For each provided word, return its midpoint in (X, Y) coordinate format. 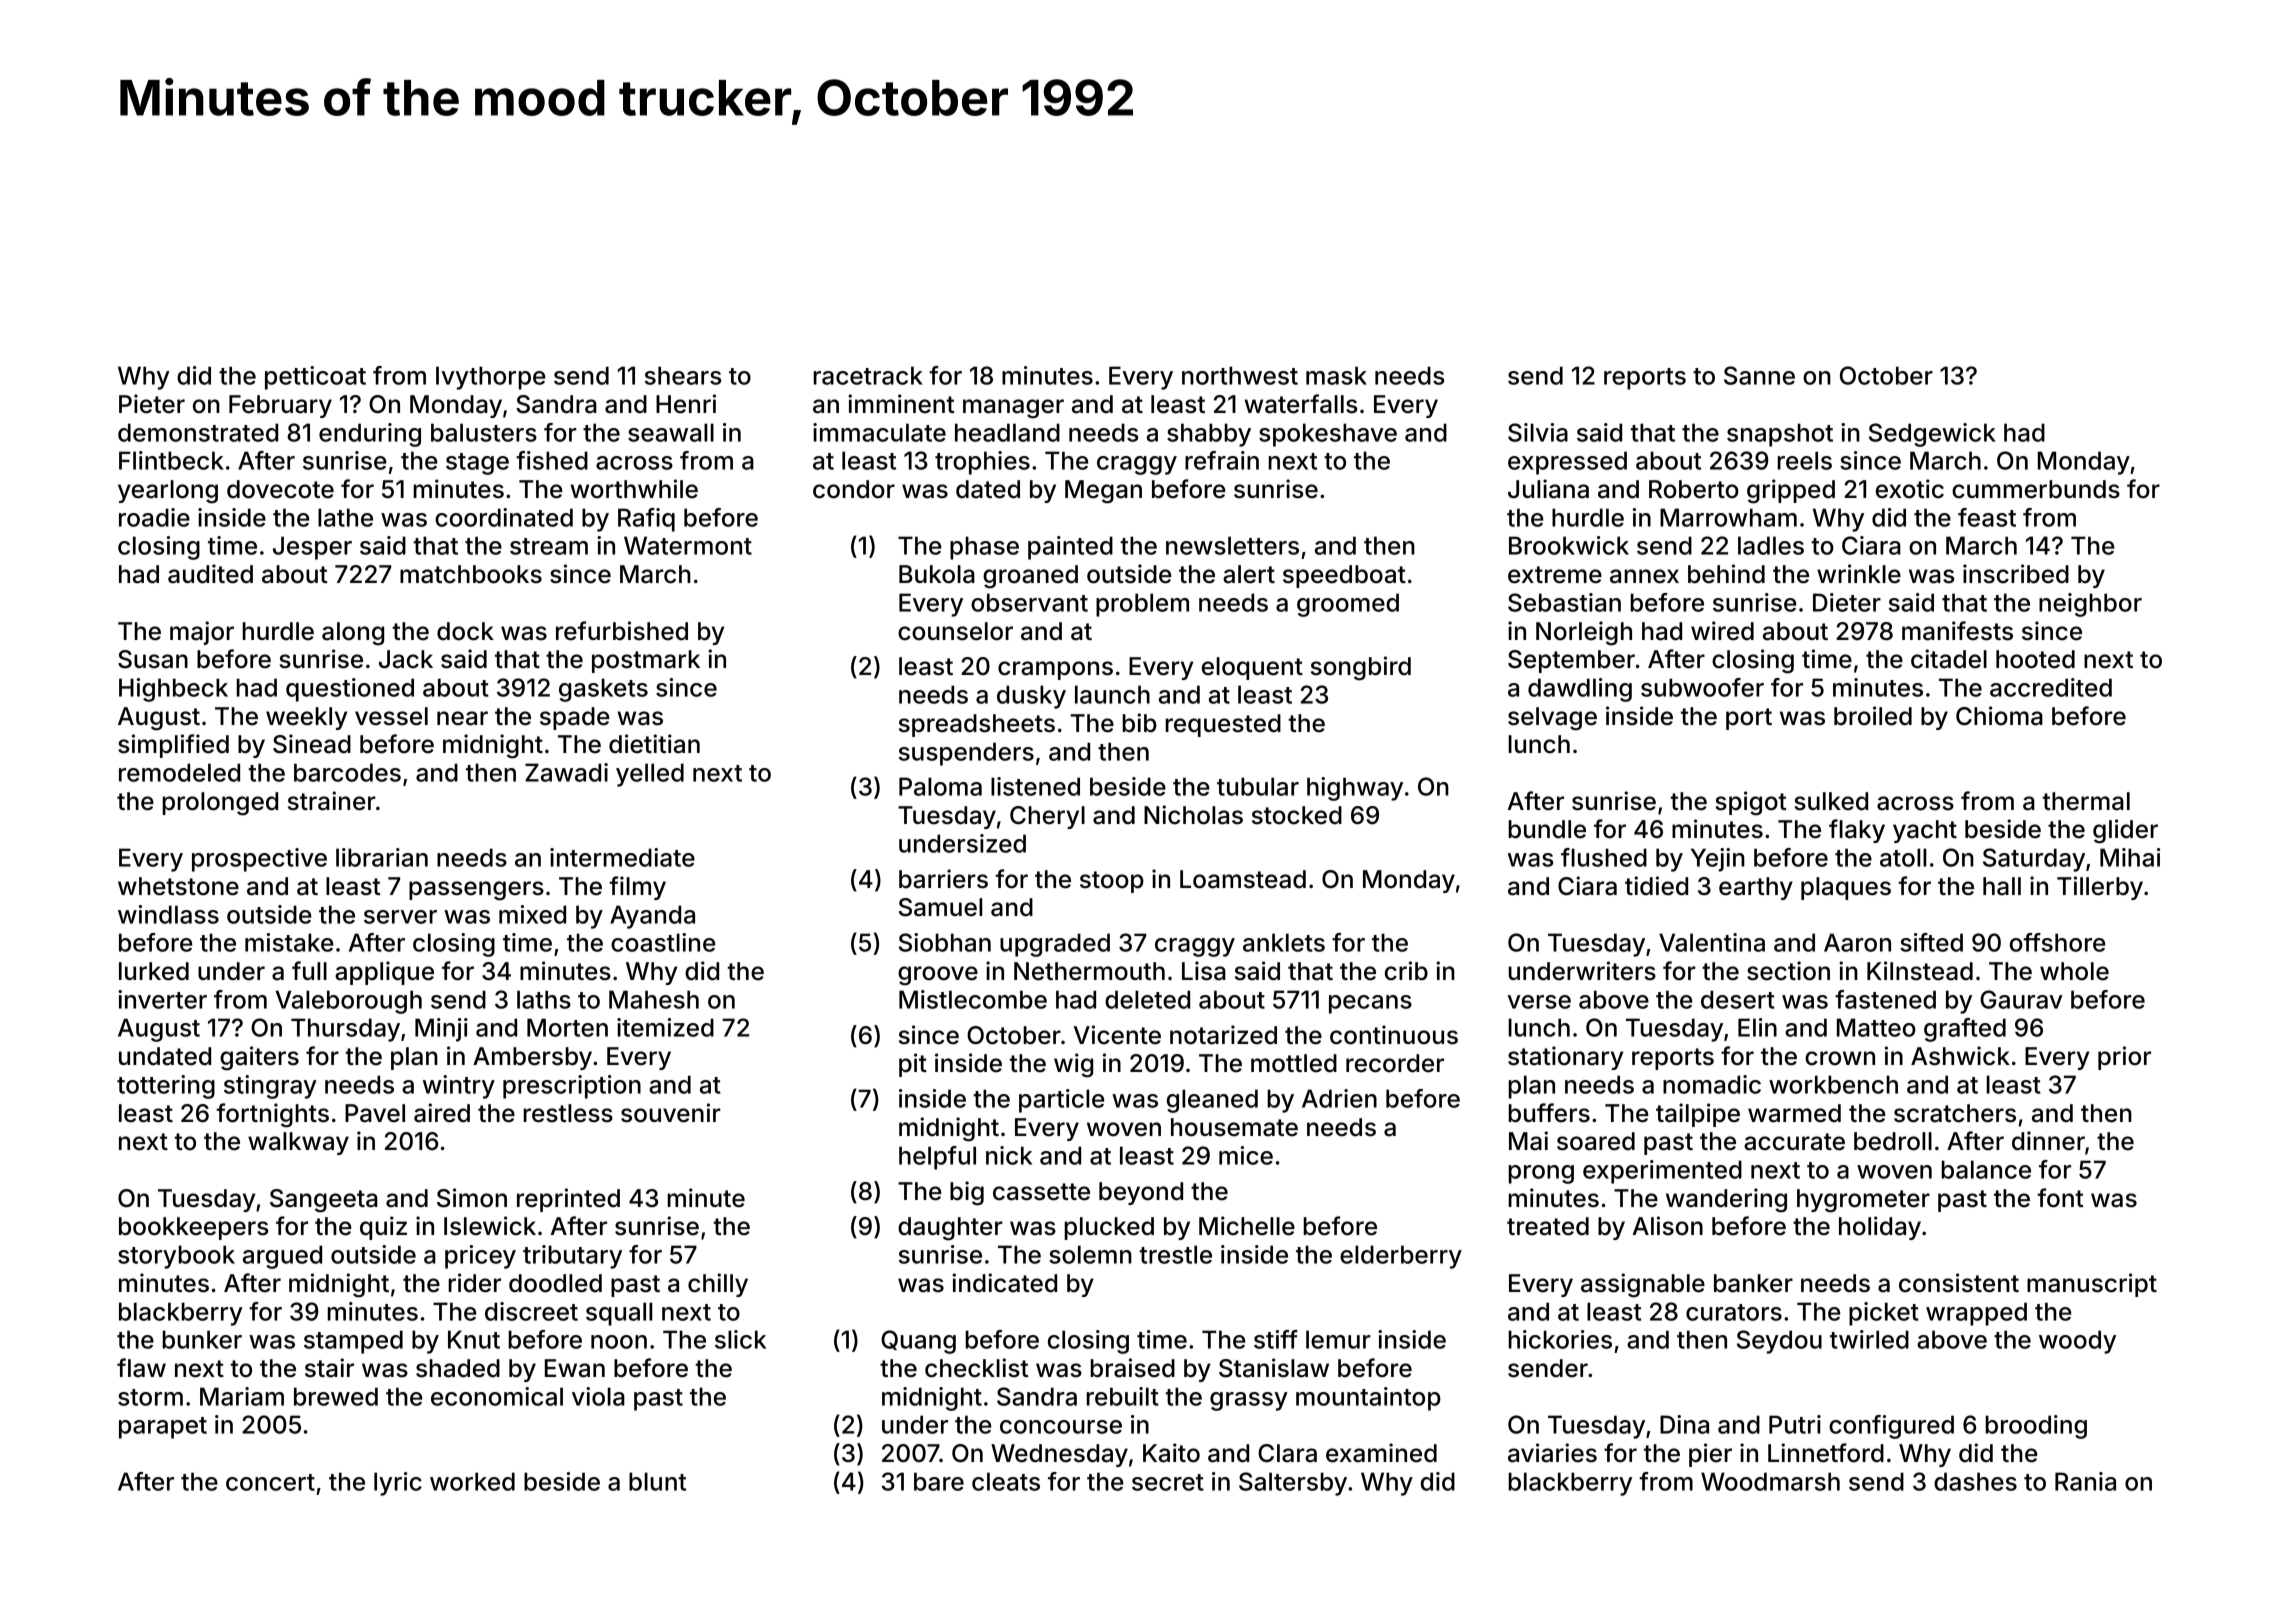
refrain (1222, 460)
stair (329, 1368)
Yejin (1718, 860)
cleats (1006, 1481)
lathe (345, 517)
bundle (1547, 829)
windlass (168, 914)
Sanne (1759, 375)
